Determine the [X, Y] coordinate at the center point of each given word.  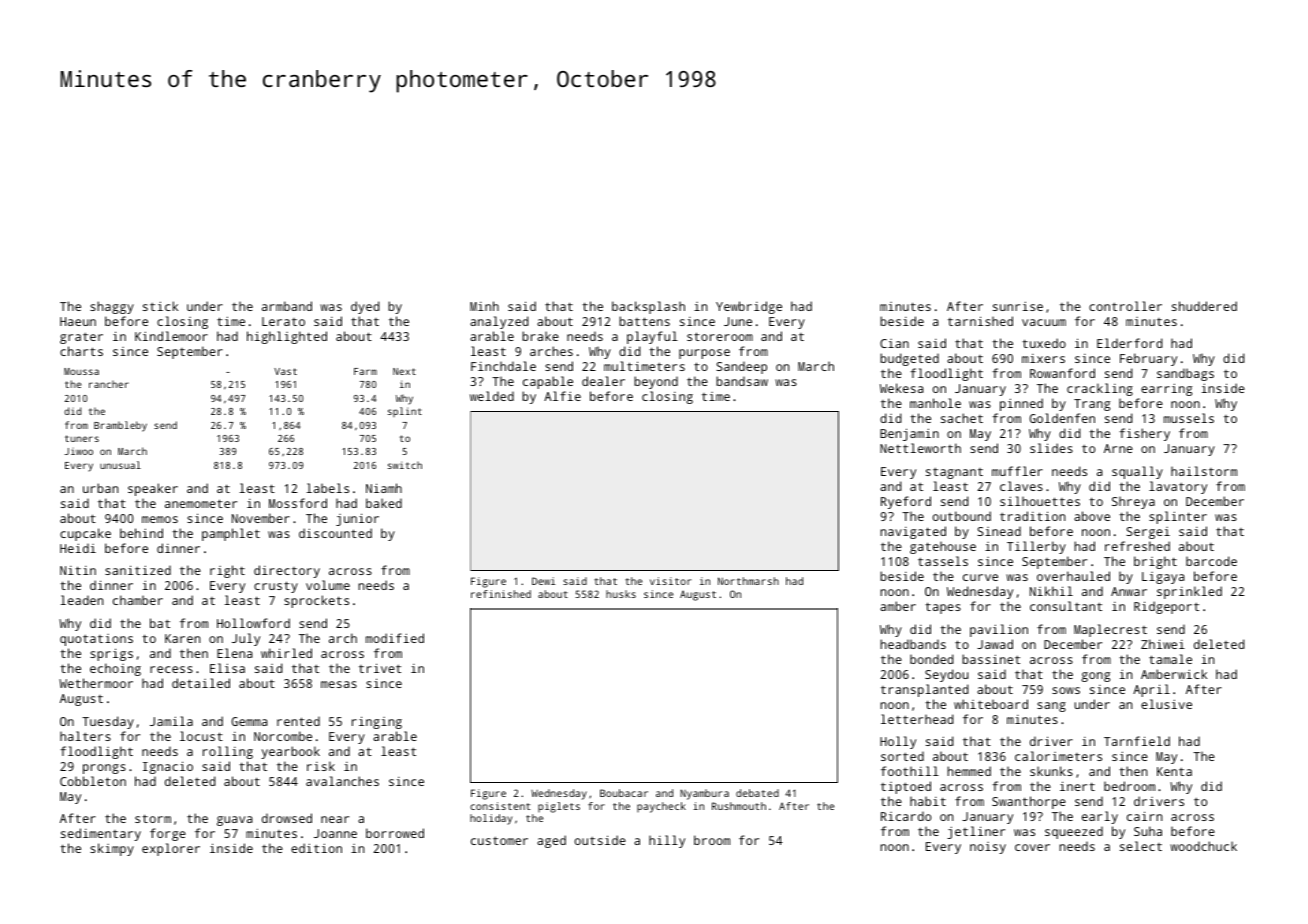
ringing [377, 722]
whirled [286, 653]
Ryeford [906, 502]
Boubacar [624, 793]
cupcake [85, 534]
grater [81, 338]
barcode [1211, 561]
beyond [656, 382]
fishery [1144, 434]
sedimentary [101, 834]
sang [1051, 707]
